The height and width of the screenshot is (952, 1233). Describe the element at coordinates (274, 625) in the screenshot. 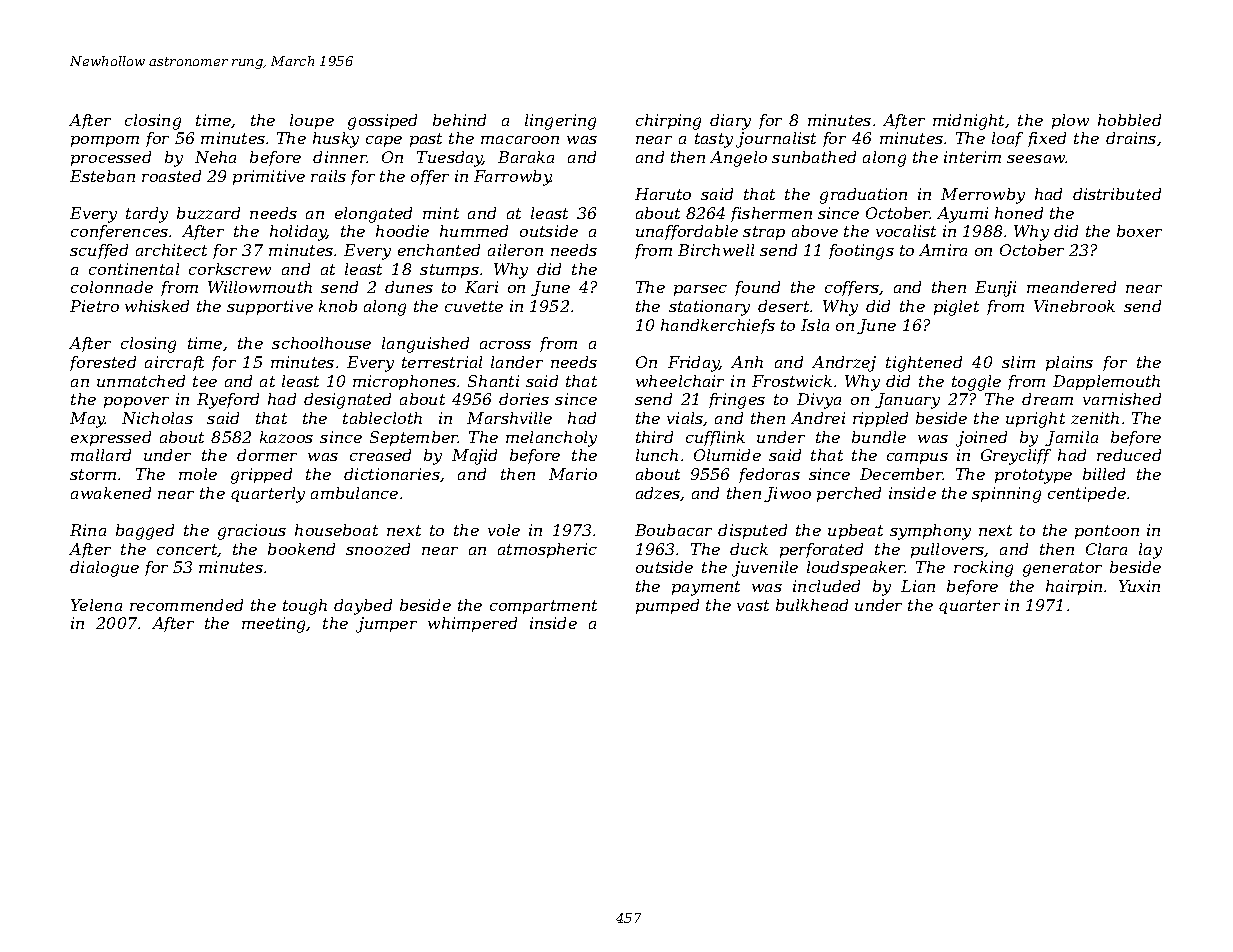

I see `meeting` at that location.
